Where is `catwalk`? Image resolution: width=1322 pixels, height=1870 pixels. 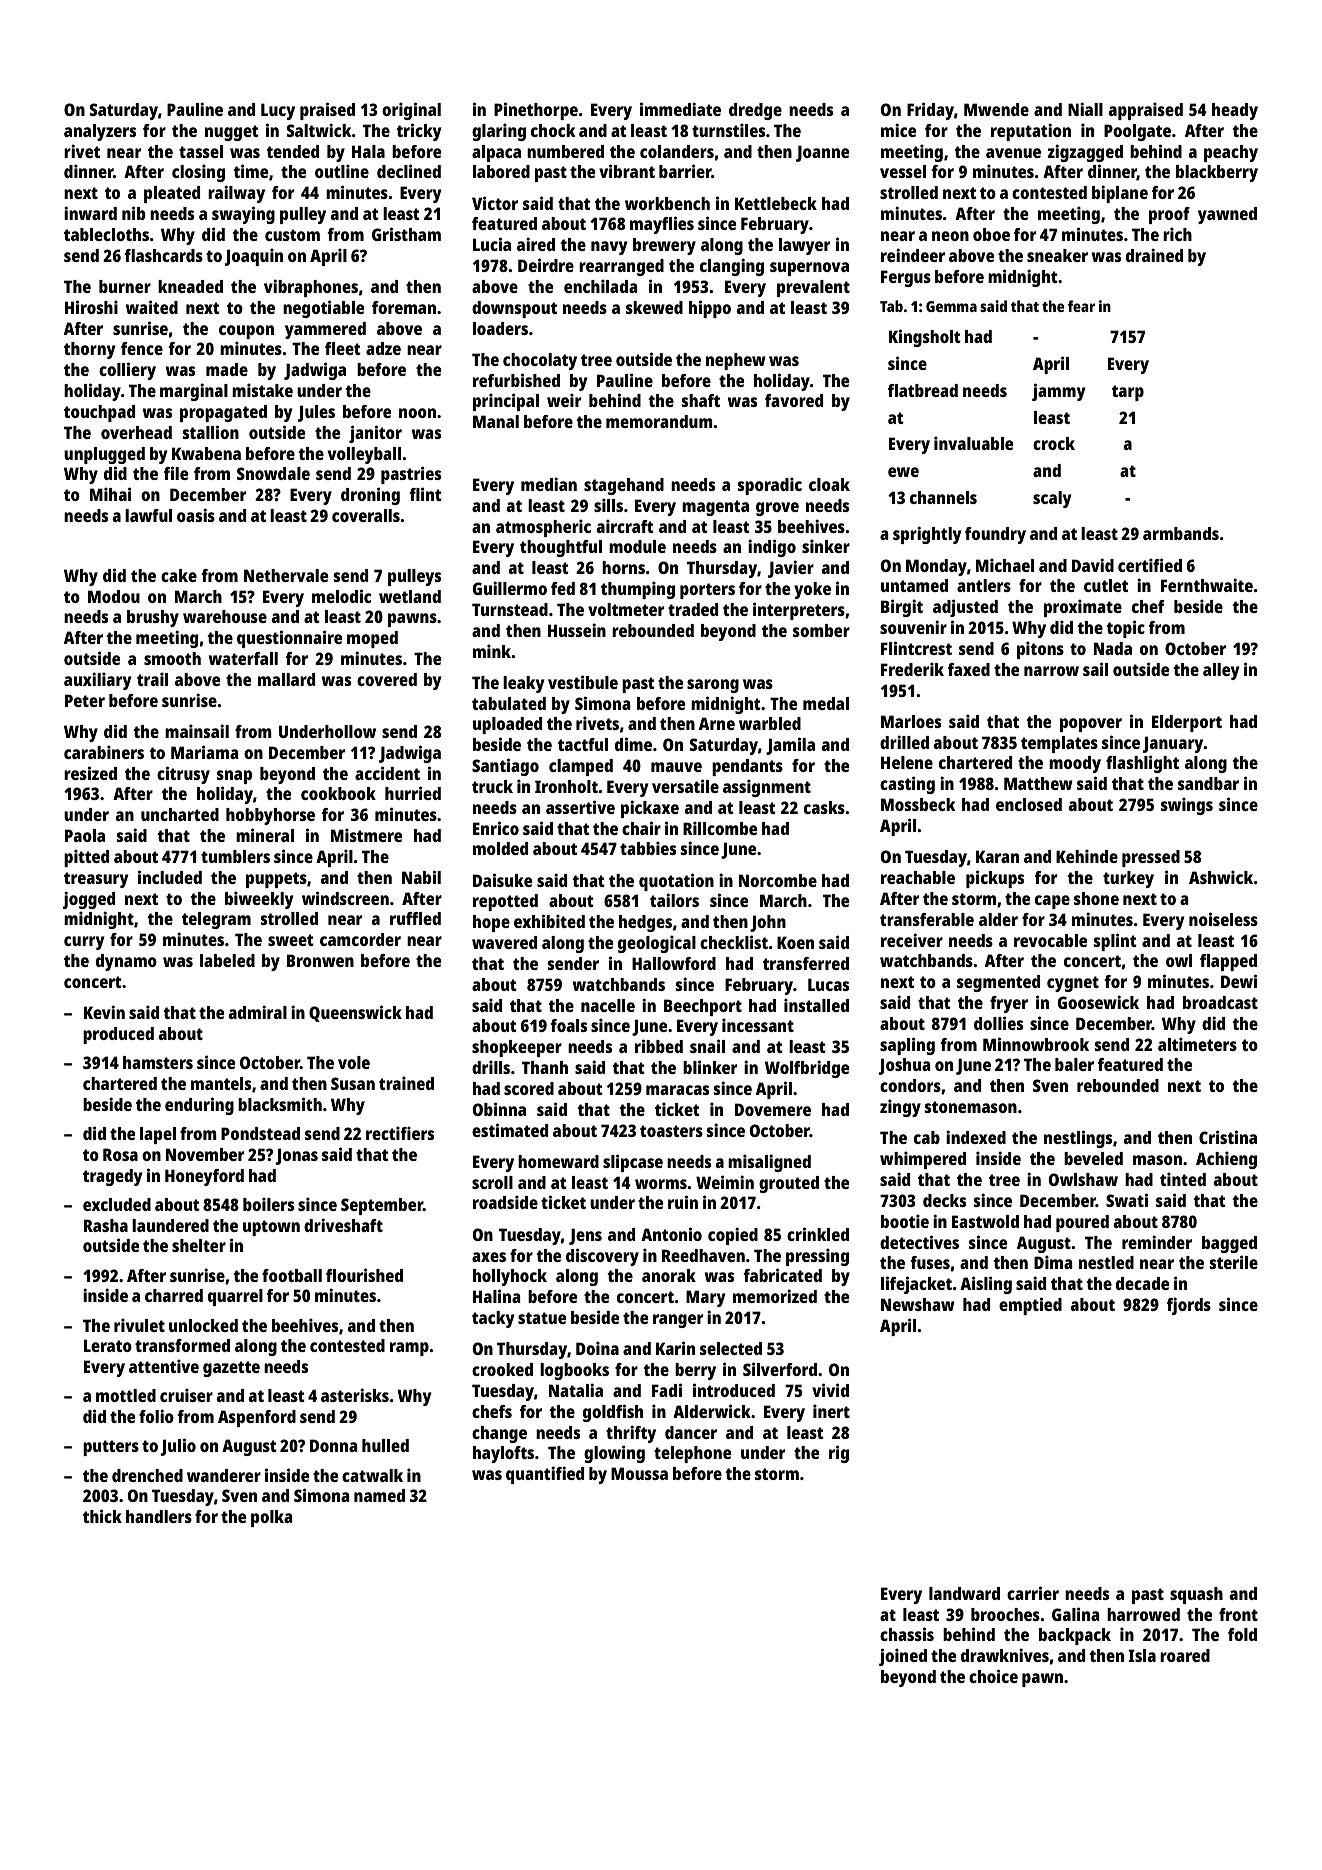
catwalk is located at coordinates (372, 1475).
